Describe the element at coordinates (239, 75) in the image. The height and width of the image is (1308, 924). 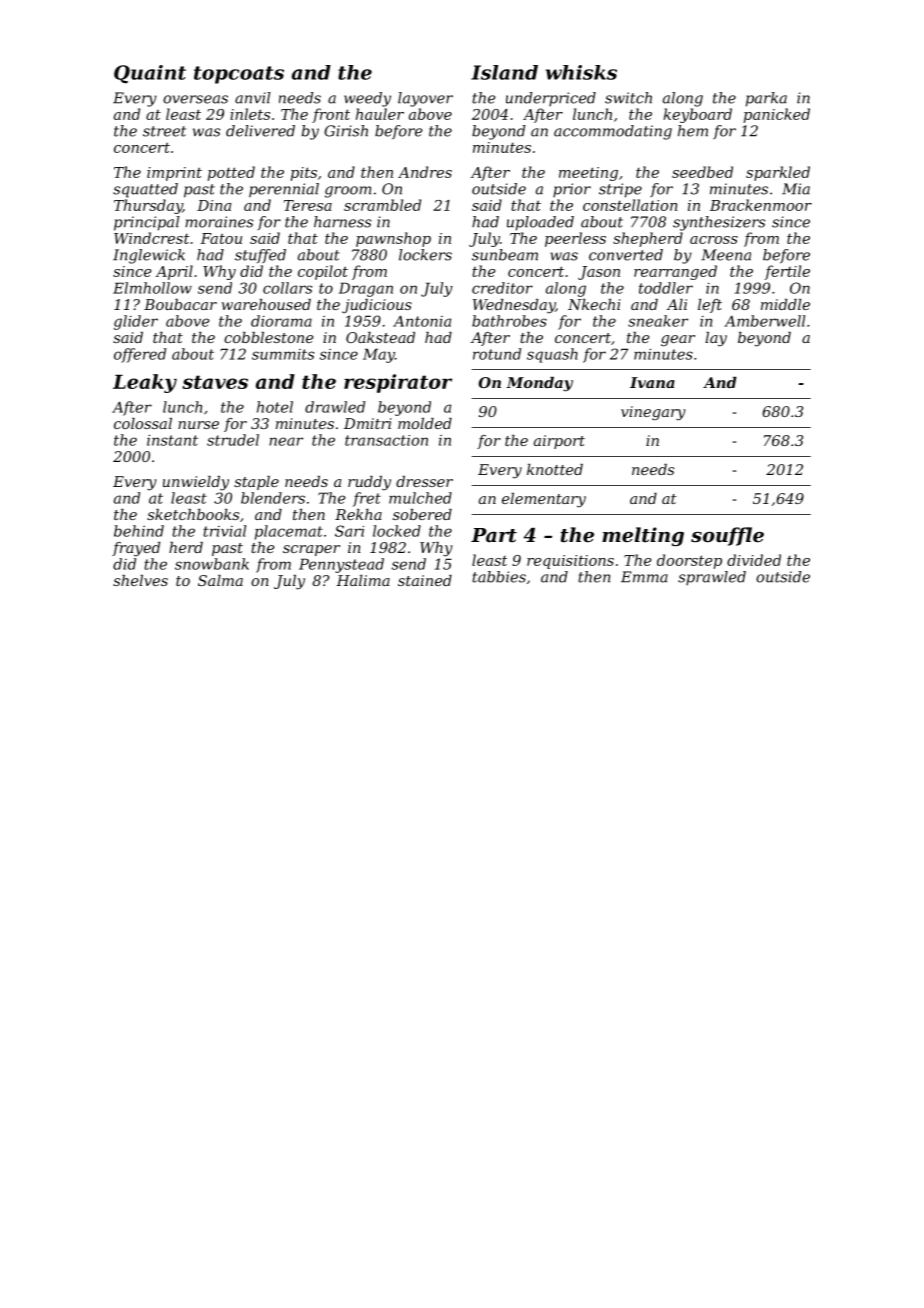
I see `topcoats` at that location.
